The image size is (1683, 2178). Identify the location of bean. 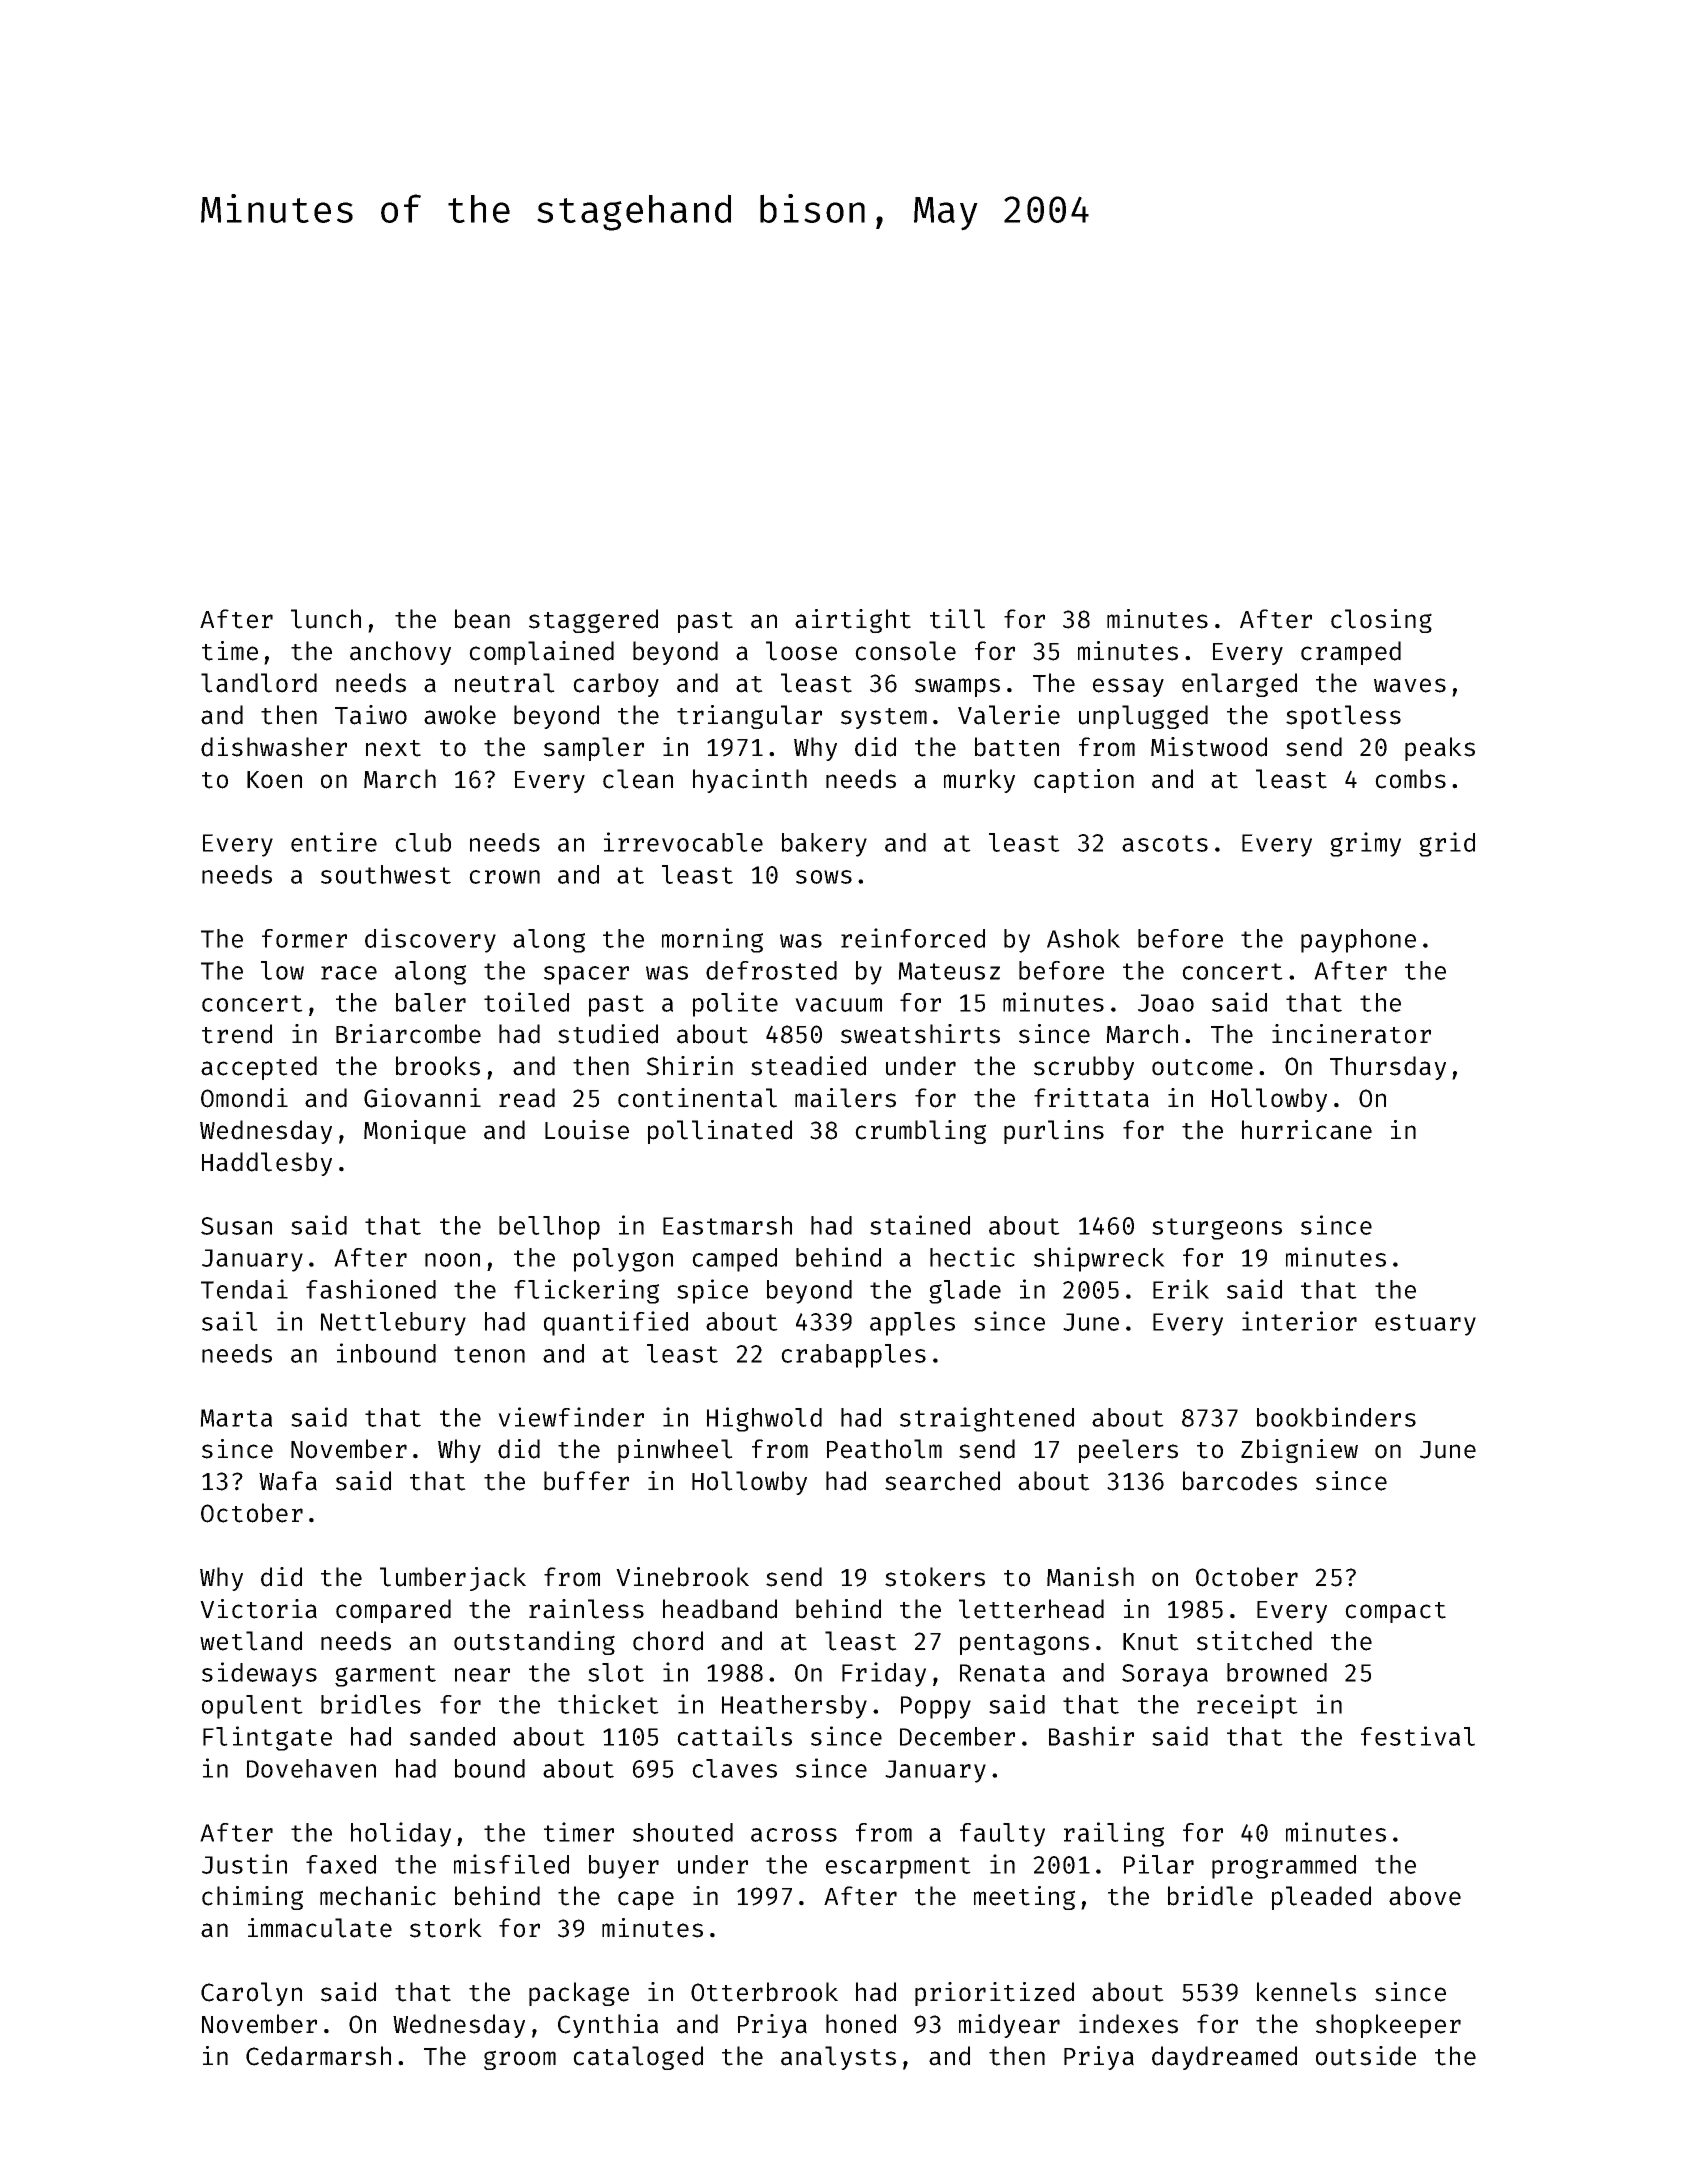
(482, 619).
